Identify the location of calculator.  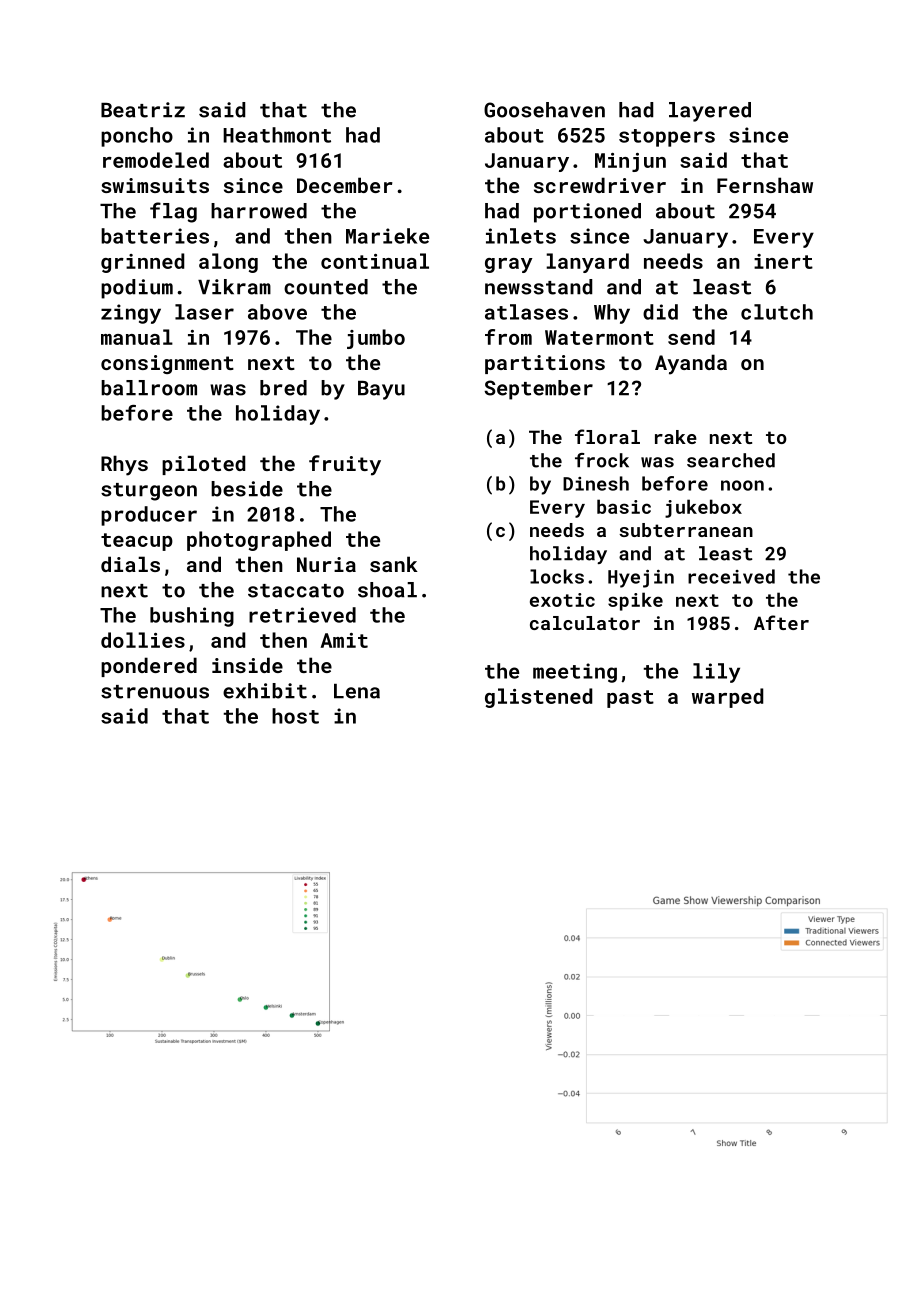
(585, 623).
